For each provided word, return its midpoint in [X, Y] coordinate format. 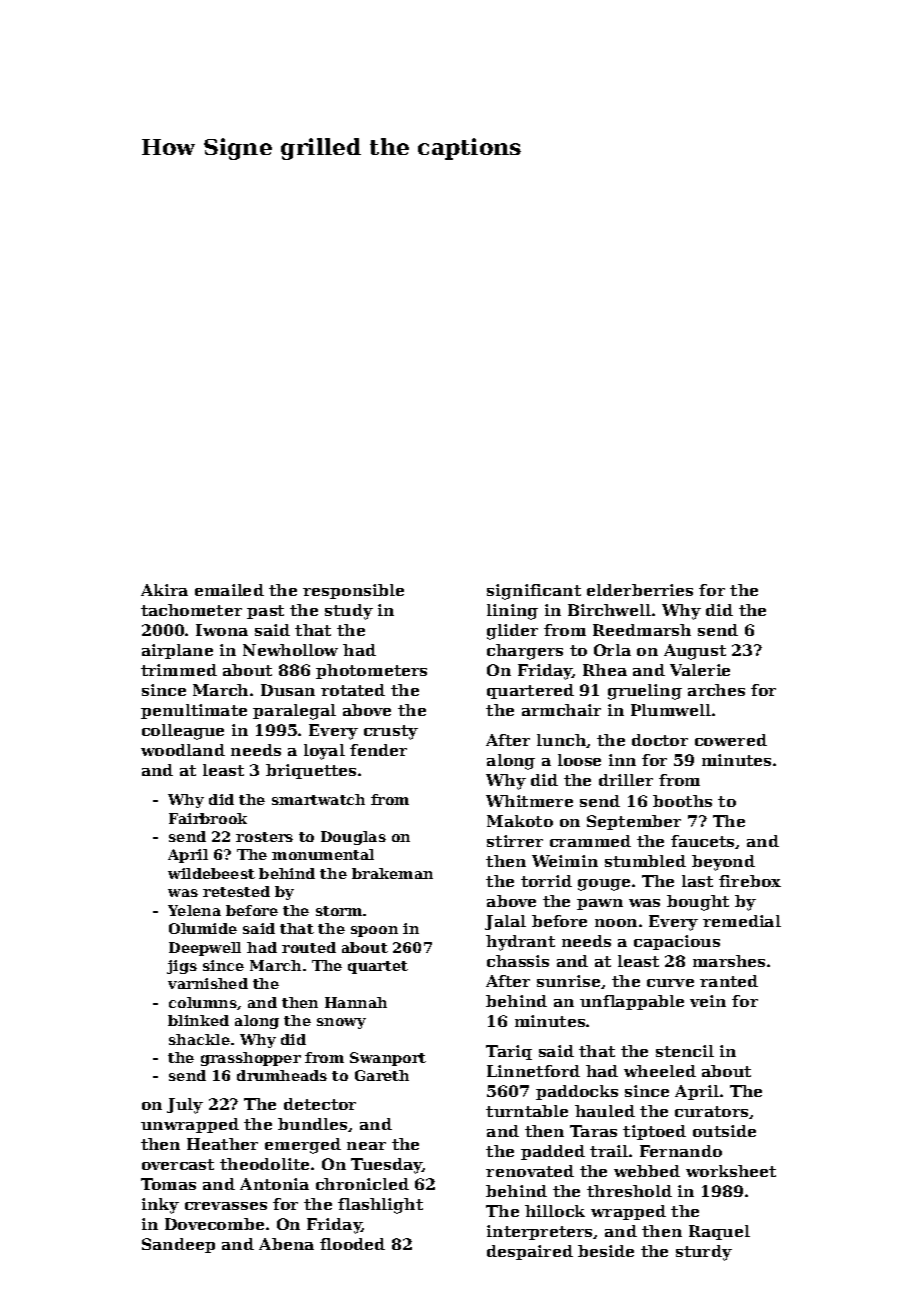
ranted [729, 981]
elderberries [640, 590]
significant [534, 592]
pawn [600, 904]
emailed [229, 590]
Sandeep [178, 1245]
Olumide [203, 928]
